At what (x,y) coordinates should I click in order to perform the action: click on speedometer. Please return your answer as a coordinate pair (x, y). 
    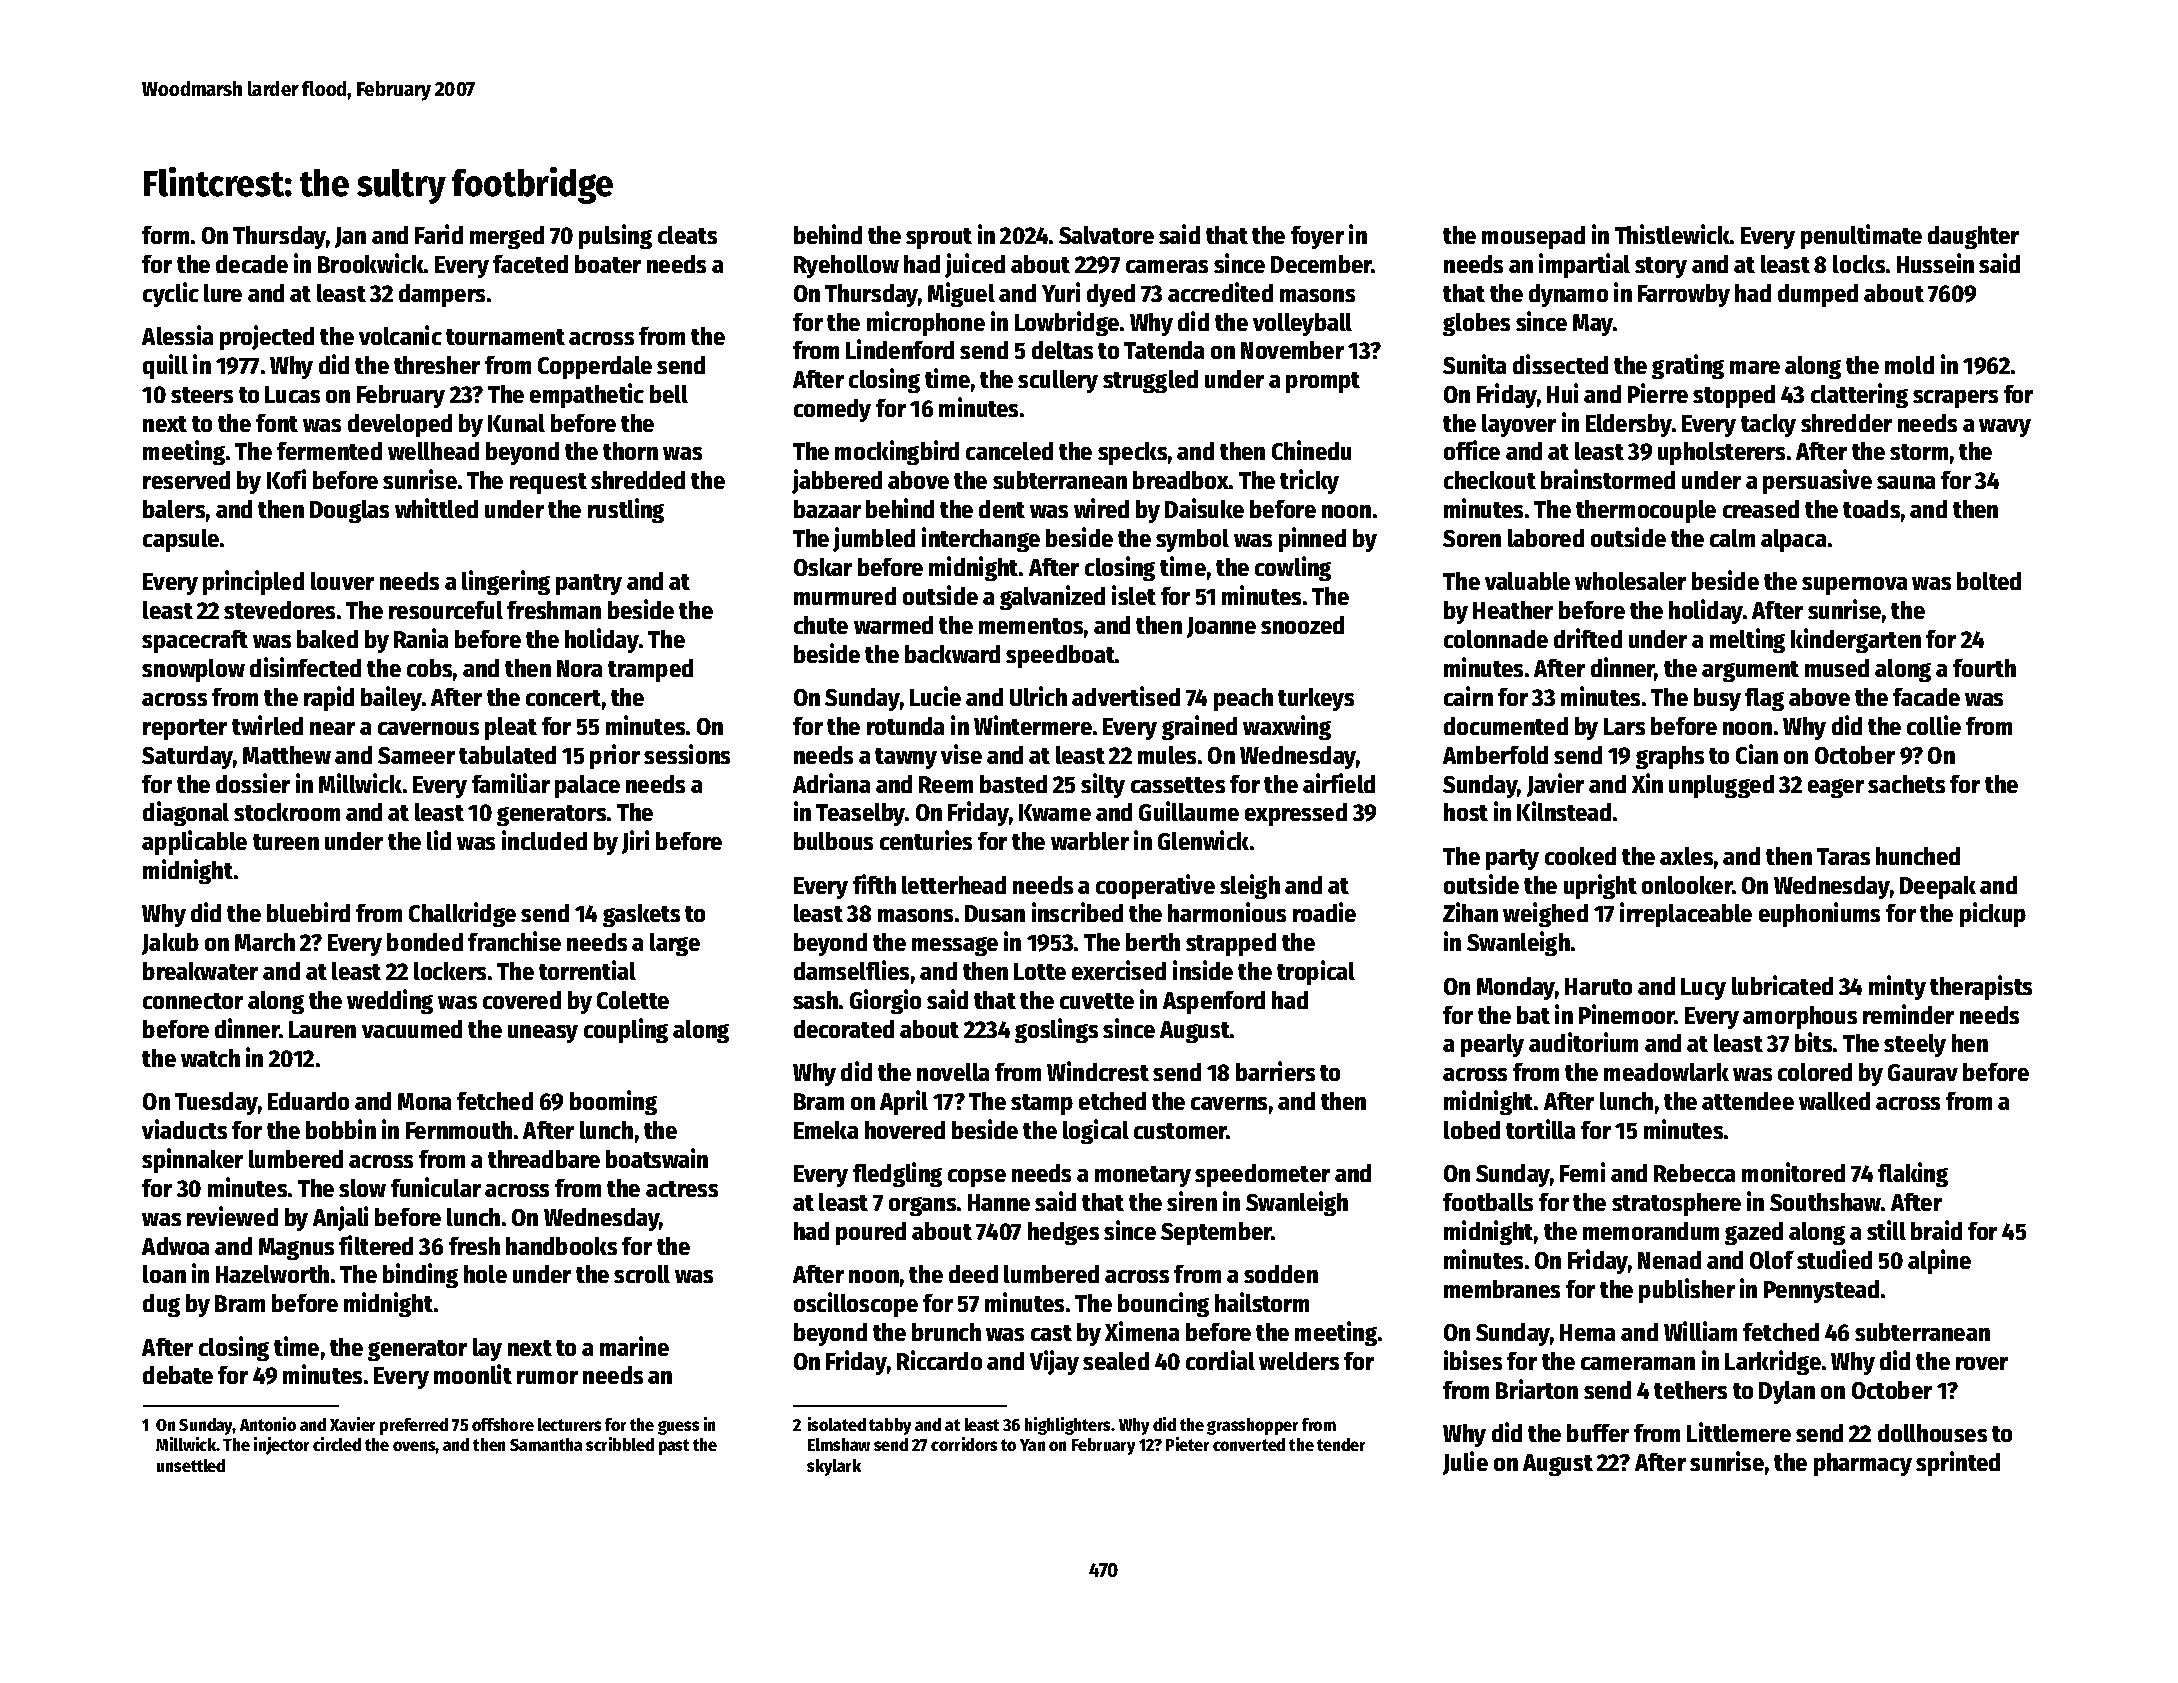
    Looking at the image, I should click on (1262, 1175).
